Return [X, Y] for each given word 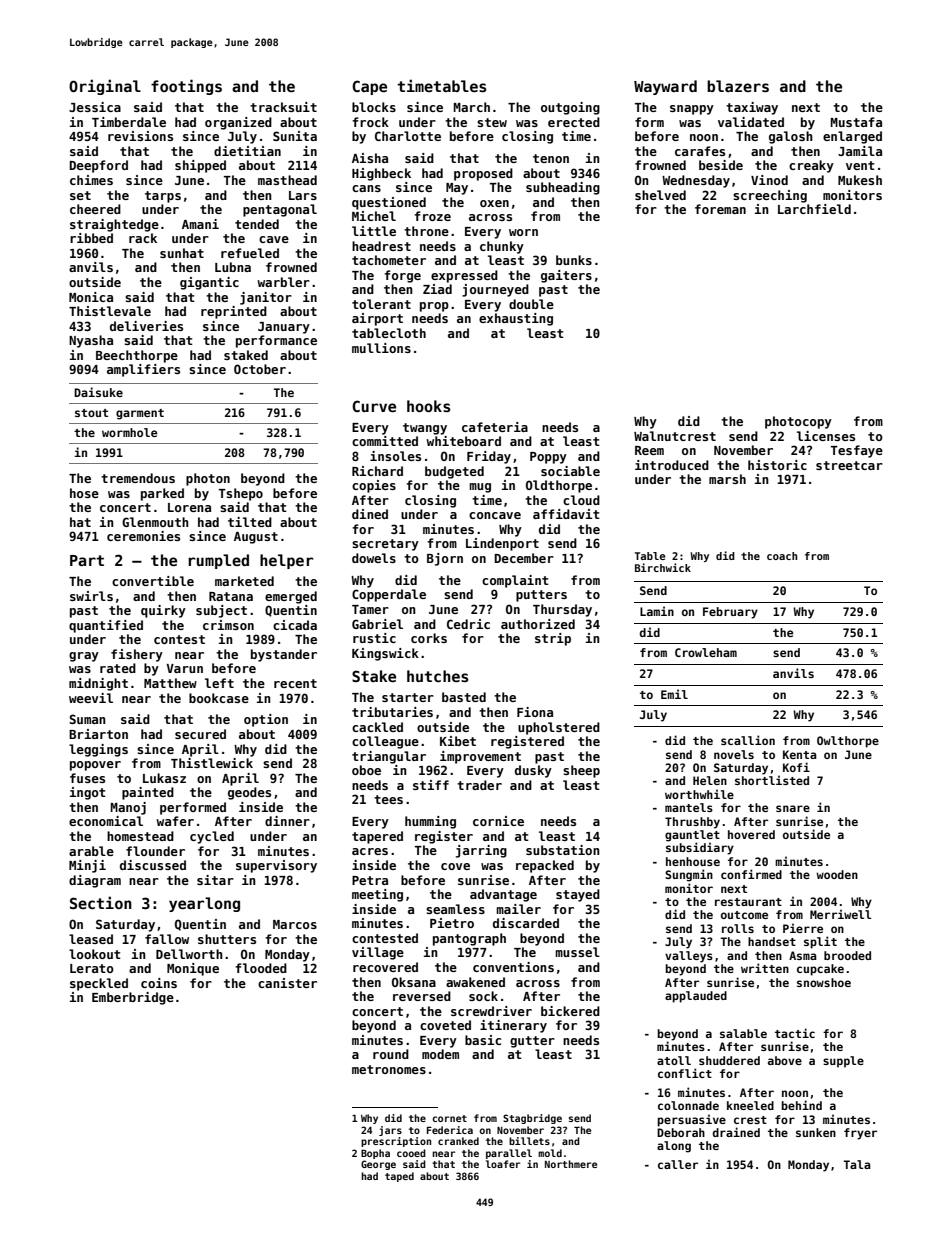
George [378, 1165]
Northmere [571, 1164]
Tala [857, 1164]
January [284, 328]
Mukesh [860, 180]
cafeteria [495, 427]
